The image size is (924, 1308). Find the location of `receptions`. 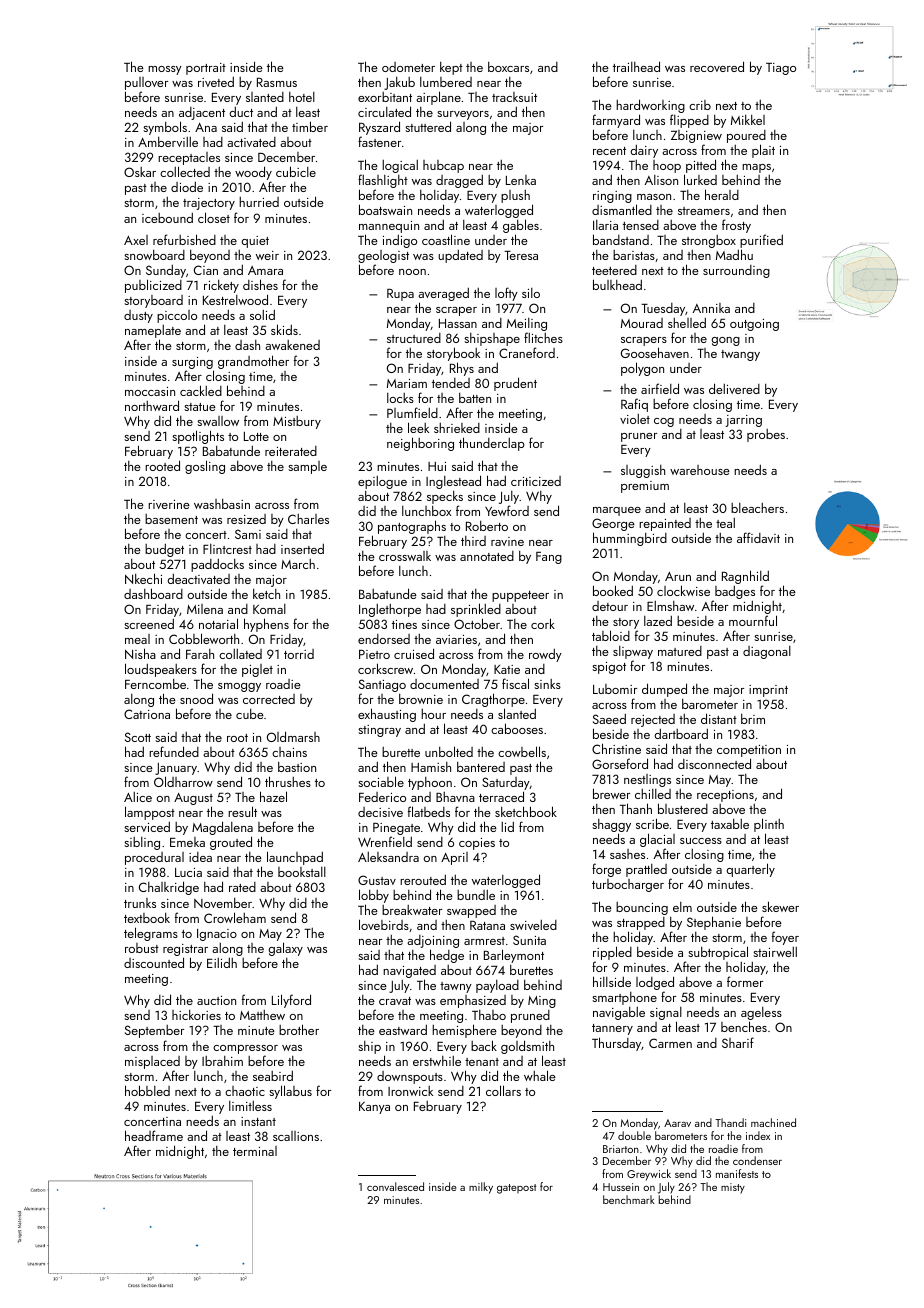

receptions is located at coordinates (725, 796).
